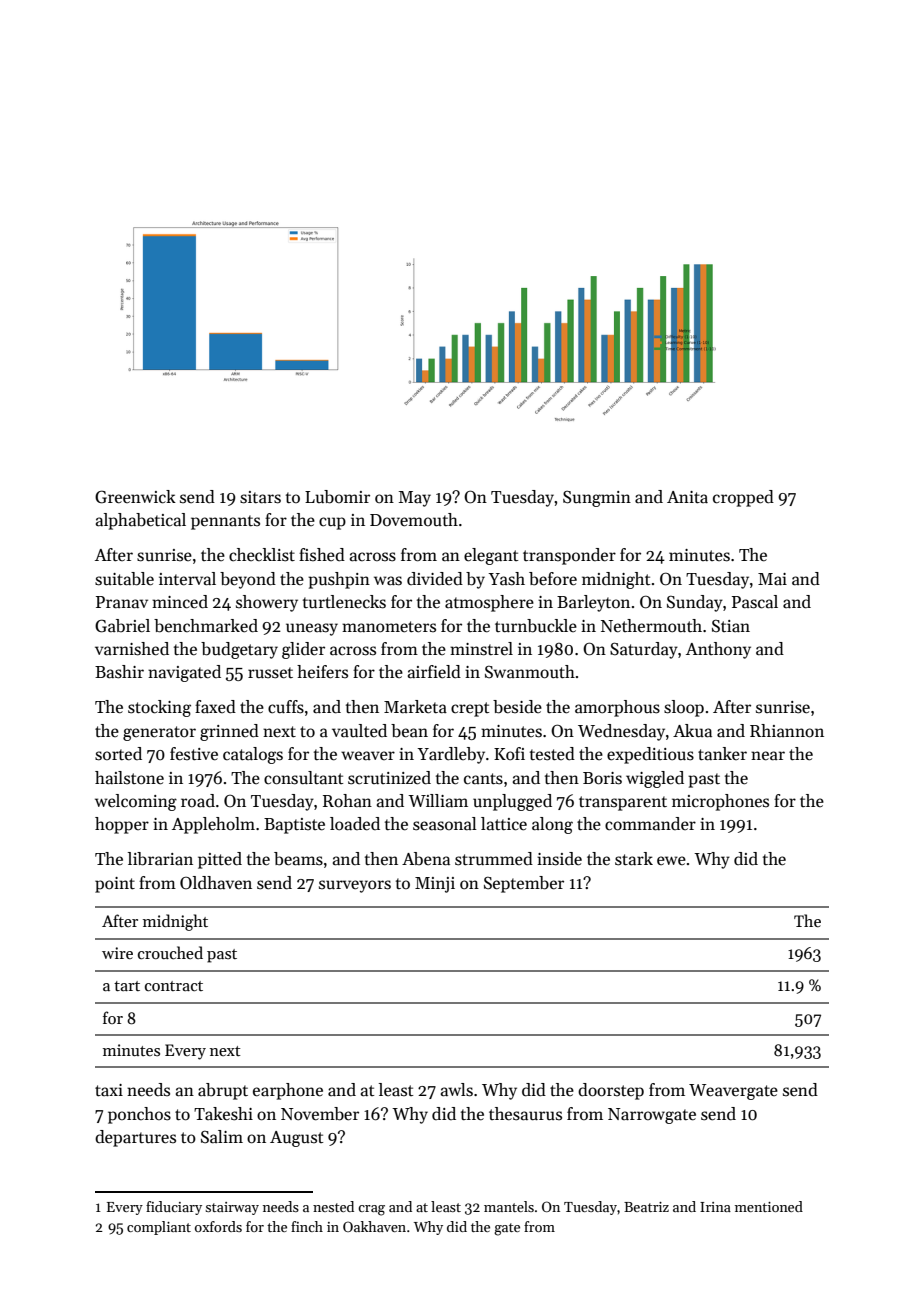  I want to click on stark, so click(634, 859).
